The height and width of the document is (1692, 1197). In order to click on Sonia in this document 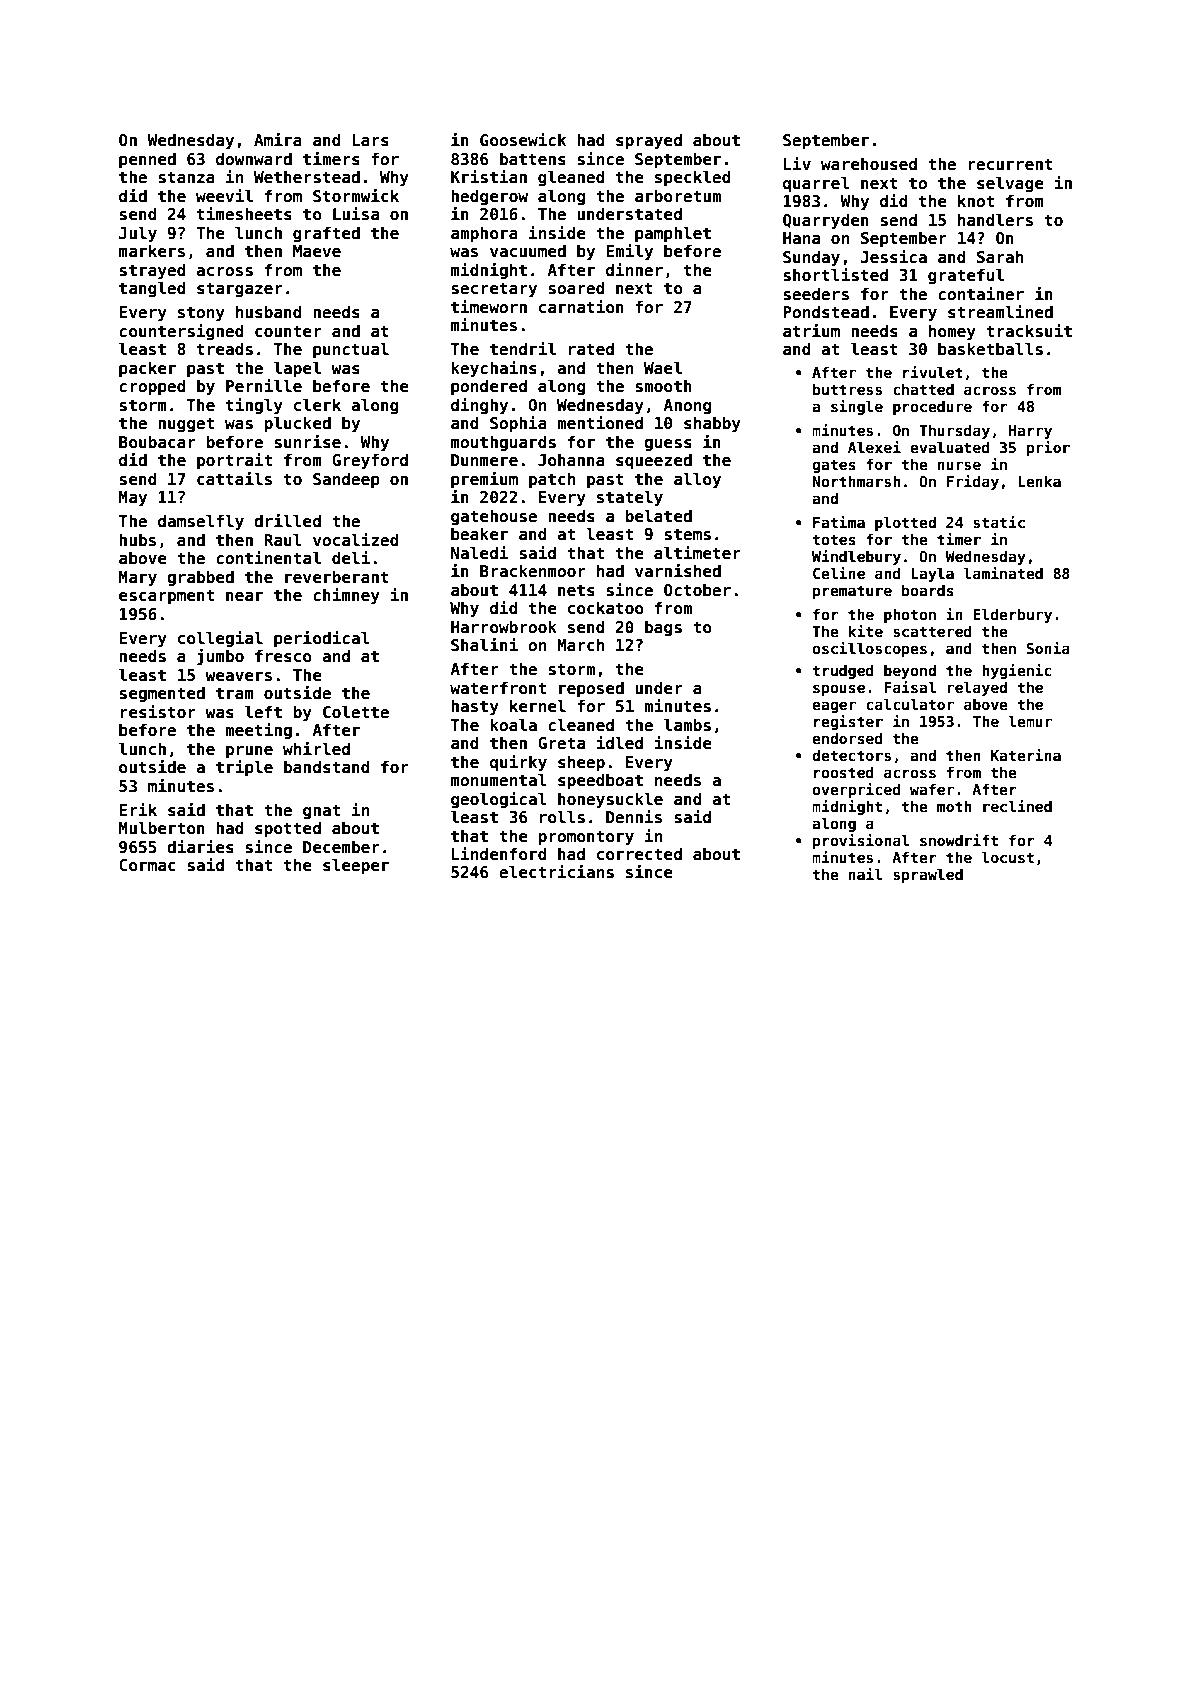, I will do `click(1048, 648)`.
